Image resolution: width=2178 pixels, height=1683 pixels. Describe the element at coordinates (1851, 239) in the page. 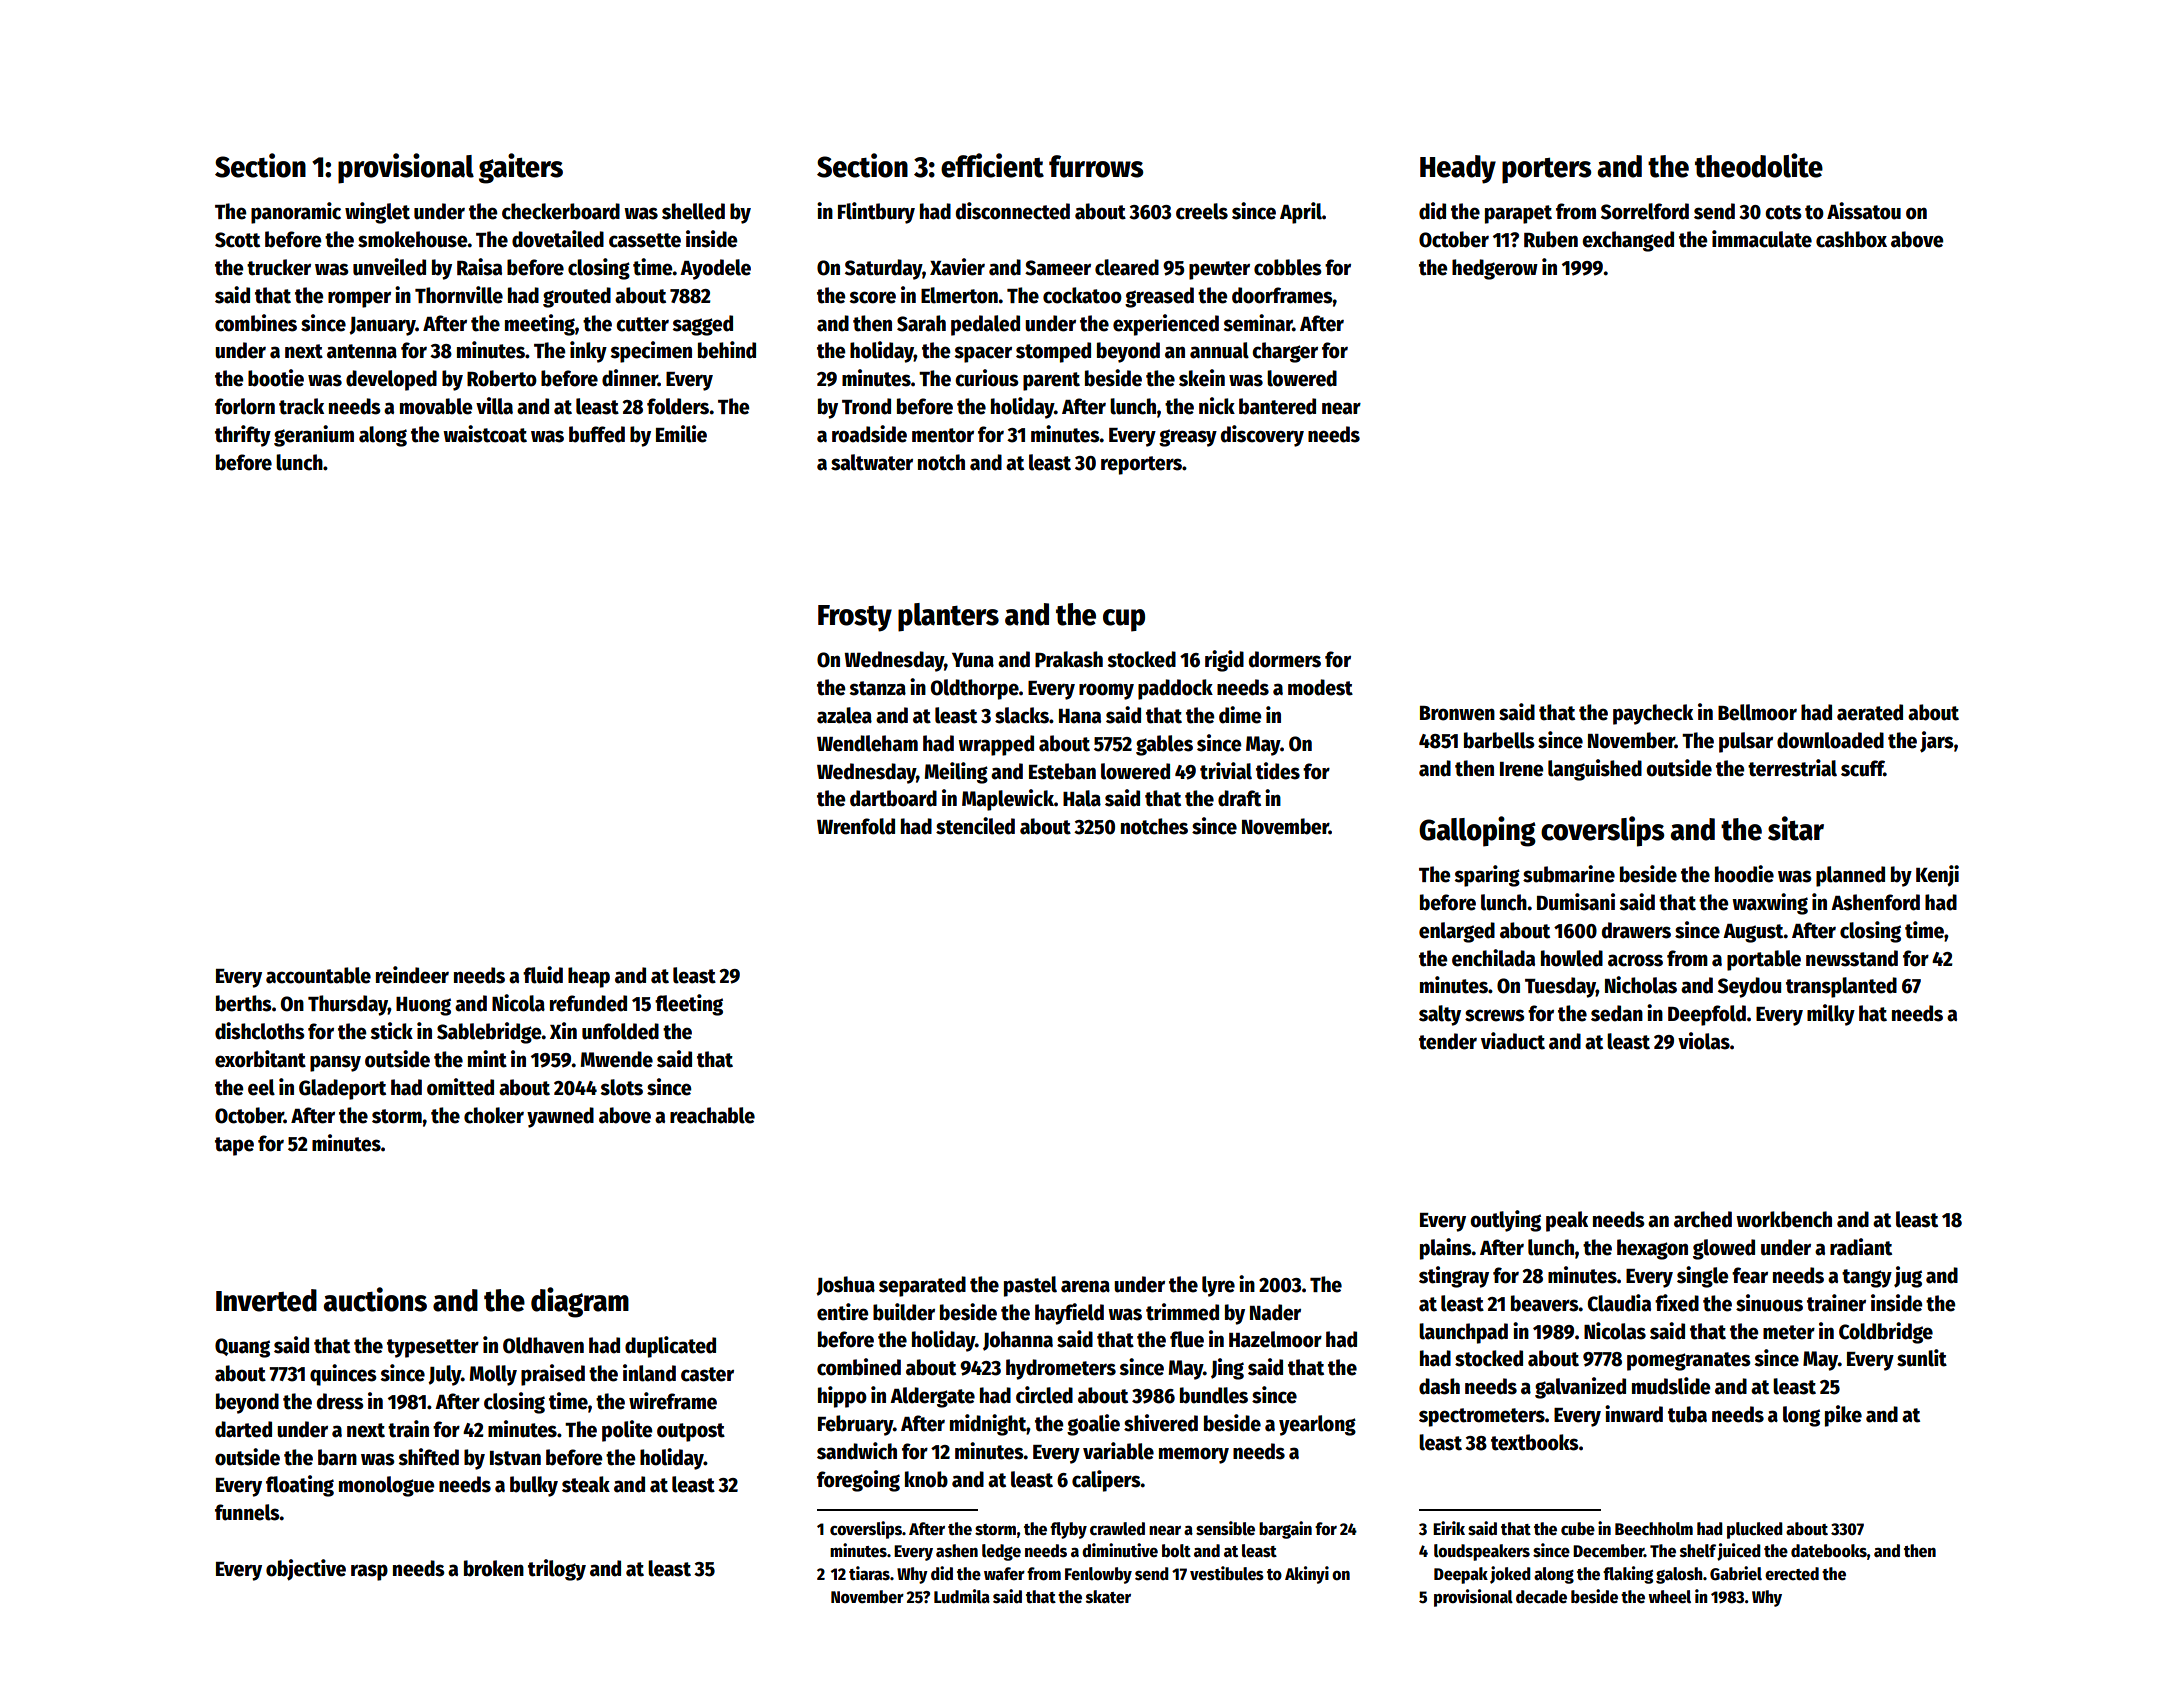

I see `cashbox` at that location.
